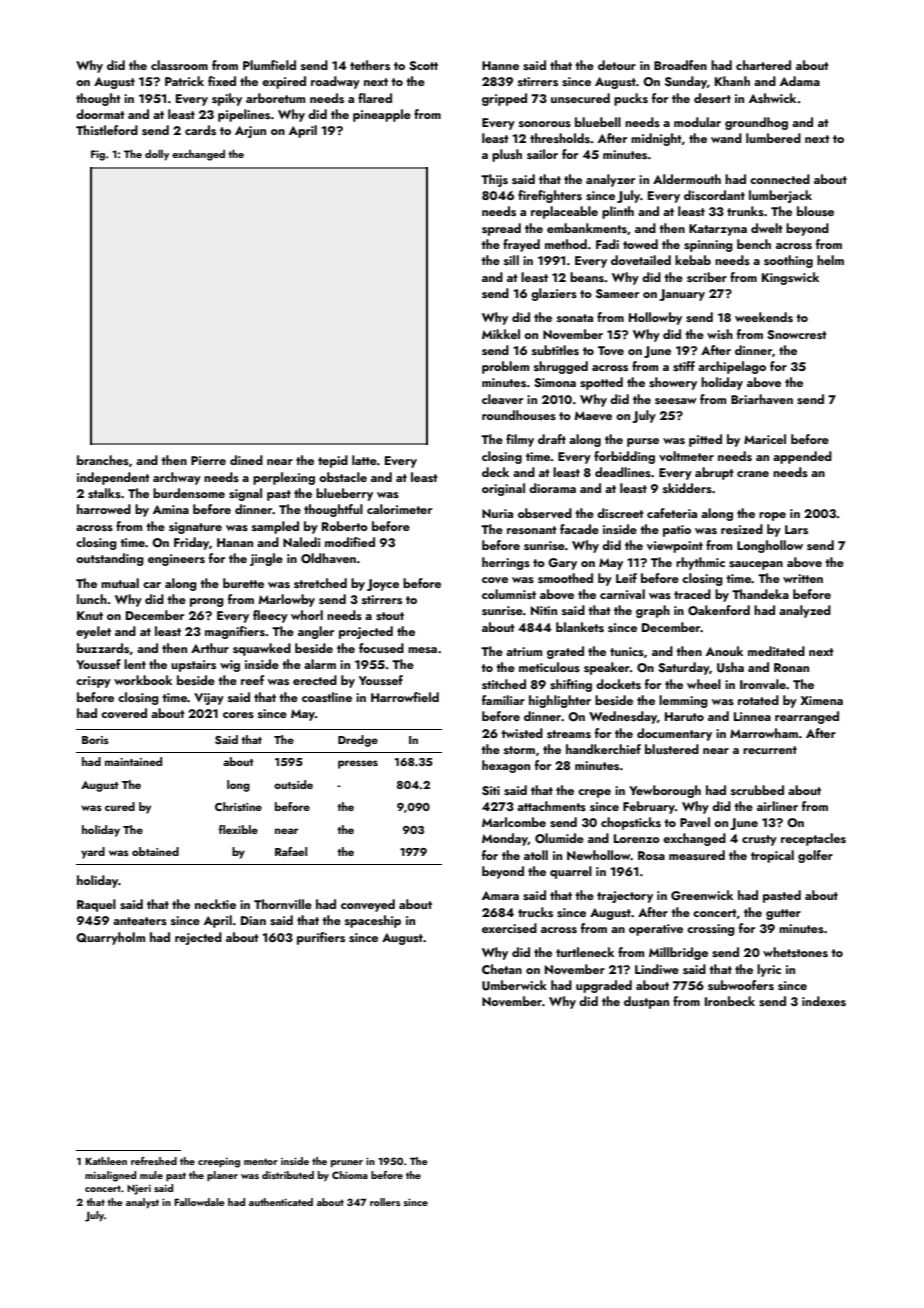 This screenshot has width=924, height=1308. Describe the element at coordinates (507, 155) in the screenshot. I see `plush` at that location.
